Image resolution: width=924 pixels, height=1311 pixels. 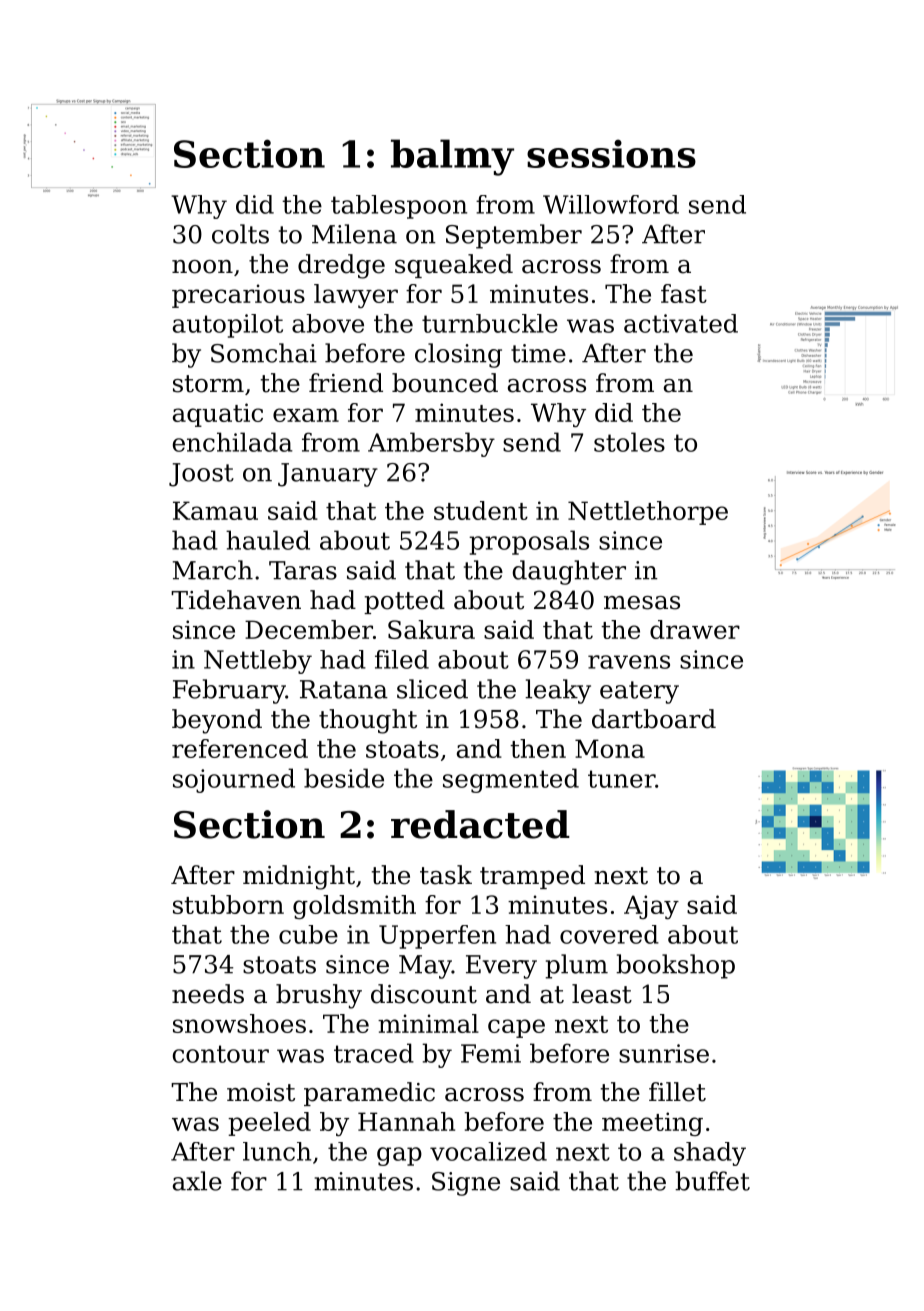 What do you see at coordinates (428, 1023) in the screenshot?
I see `minimal` at bounding box center [428, 1023].
